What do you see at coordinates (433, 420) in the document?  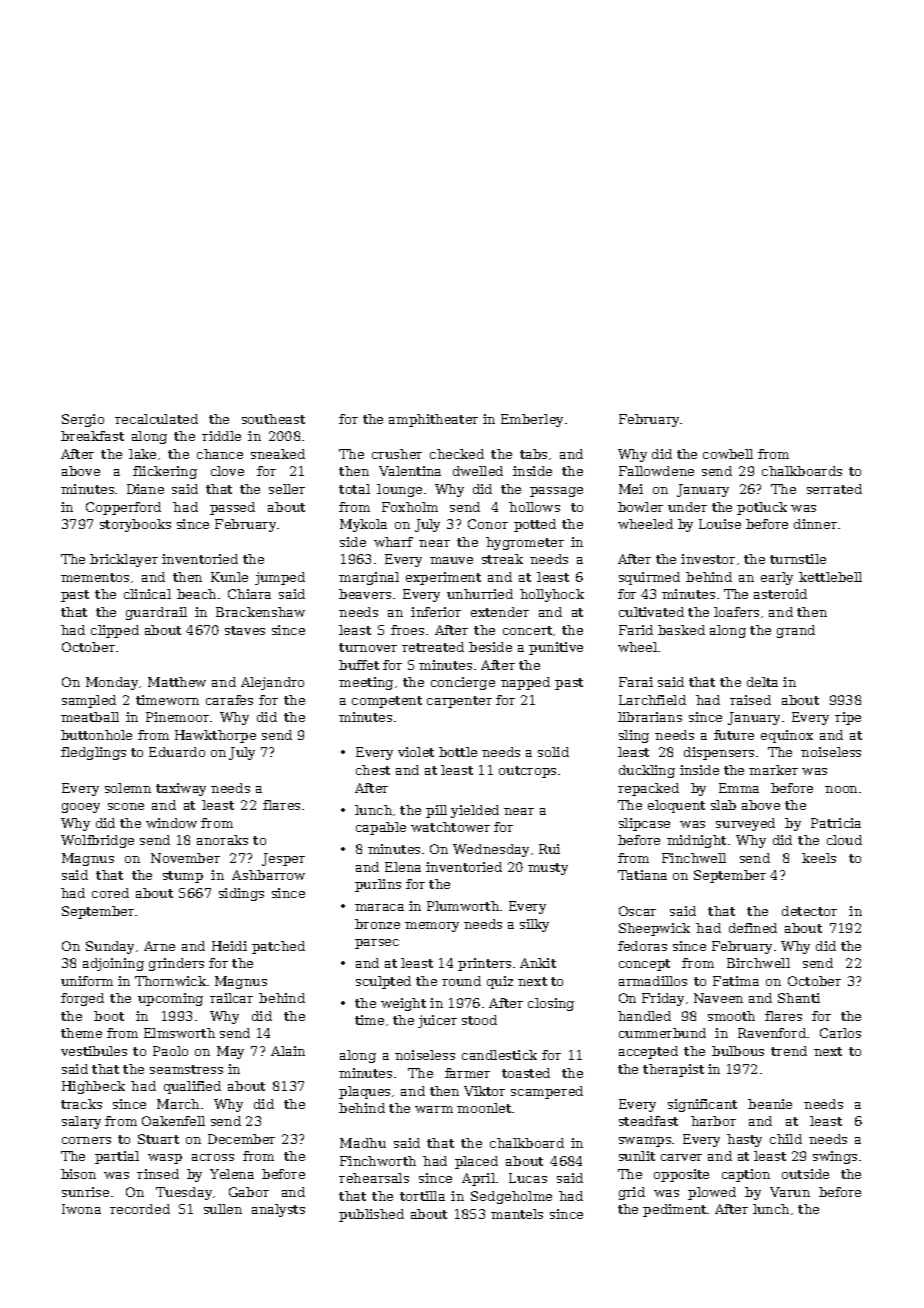 I see `amphitheater` at bounding box center [433, 420].
